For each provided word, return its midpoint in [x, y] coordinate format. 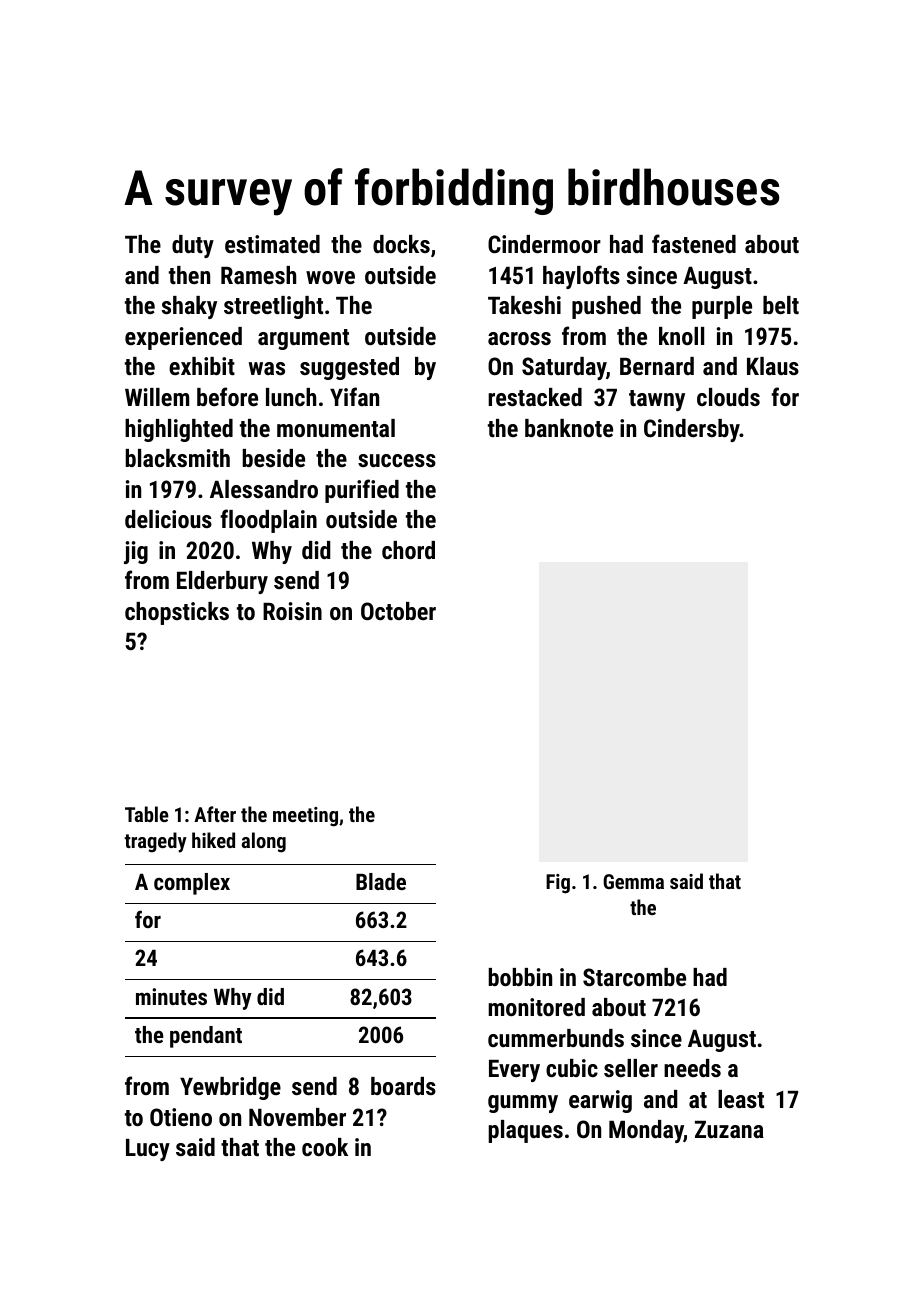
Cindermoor [544, 244]
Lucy [148, 1150]
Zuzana [729, 1129]
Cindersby [692, 430]
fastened [694, 243]
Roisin [292, 611]
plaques [525, 1131]
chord [408, 550]
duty [193, 246]
